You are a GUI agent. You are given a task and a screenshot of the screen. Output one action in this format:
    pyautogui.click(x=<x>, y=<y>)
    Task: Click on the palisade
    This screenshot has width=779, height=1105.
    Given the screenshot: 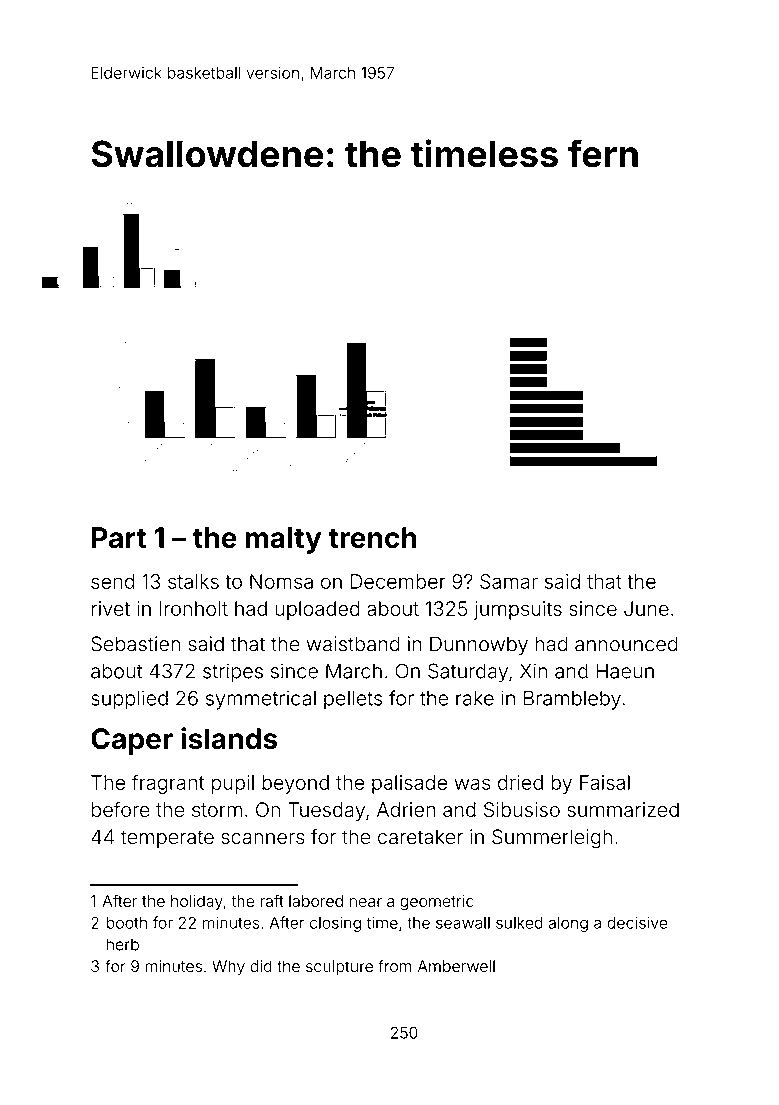 What is the action you would take?
    pyautogui.click(x=409, y=784)
